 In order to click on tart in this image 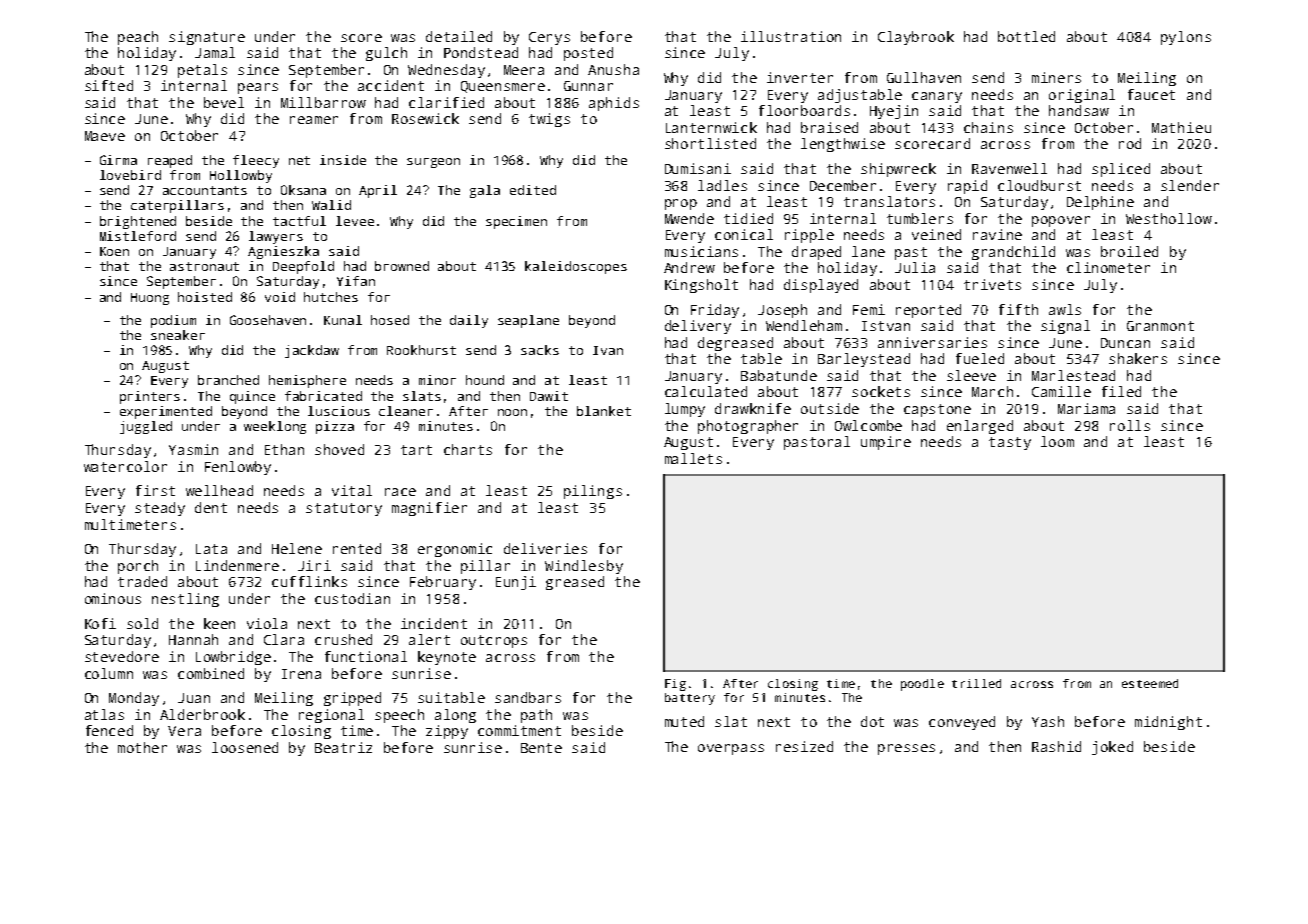, I will do `click(416, 450)`.
